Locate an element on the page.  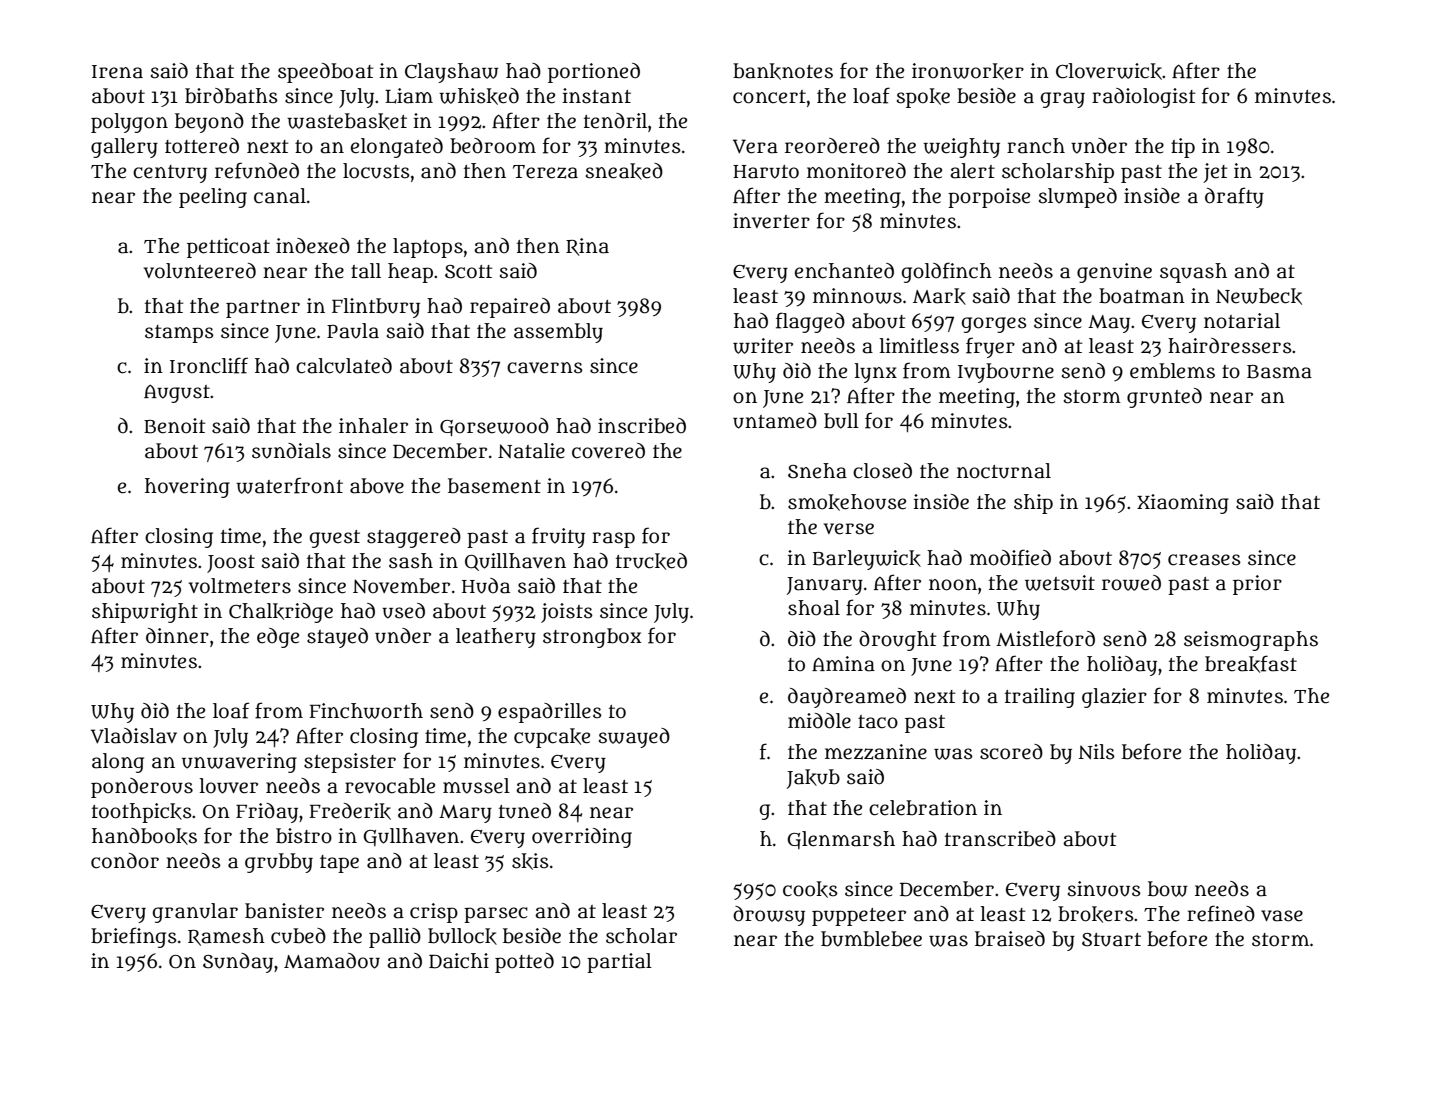
notarial is located at coordinates (1242, 321).
